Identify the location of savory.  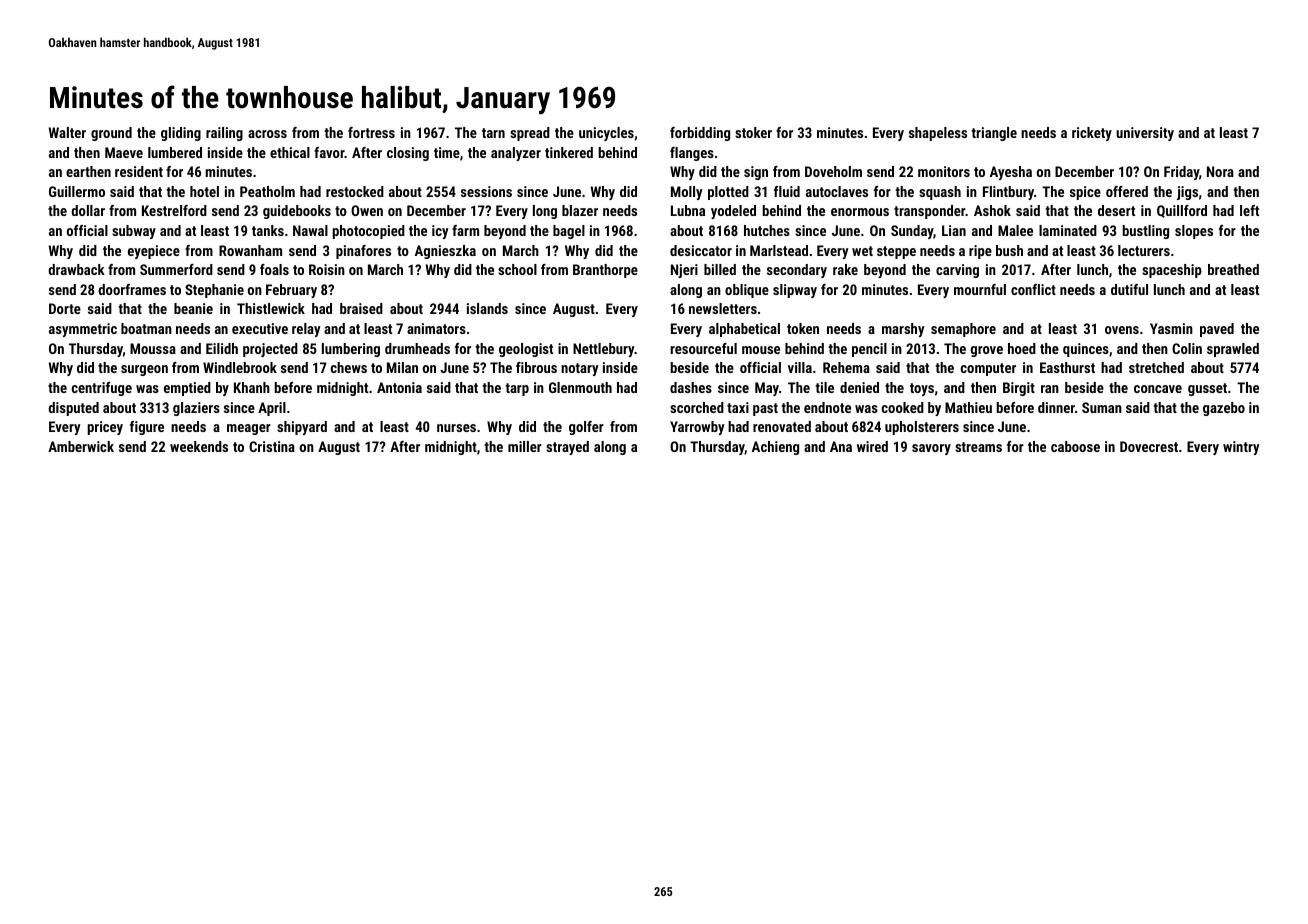
(931, 449).
